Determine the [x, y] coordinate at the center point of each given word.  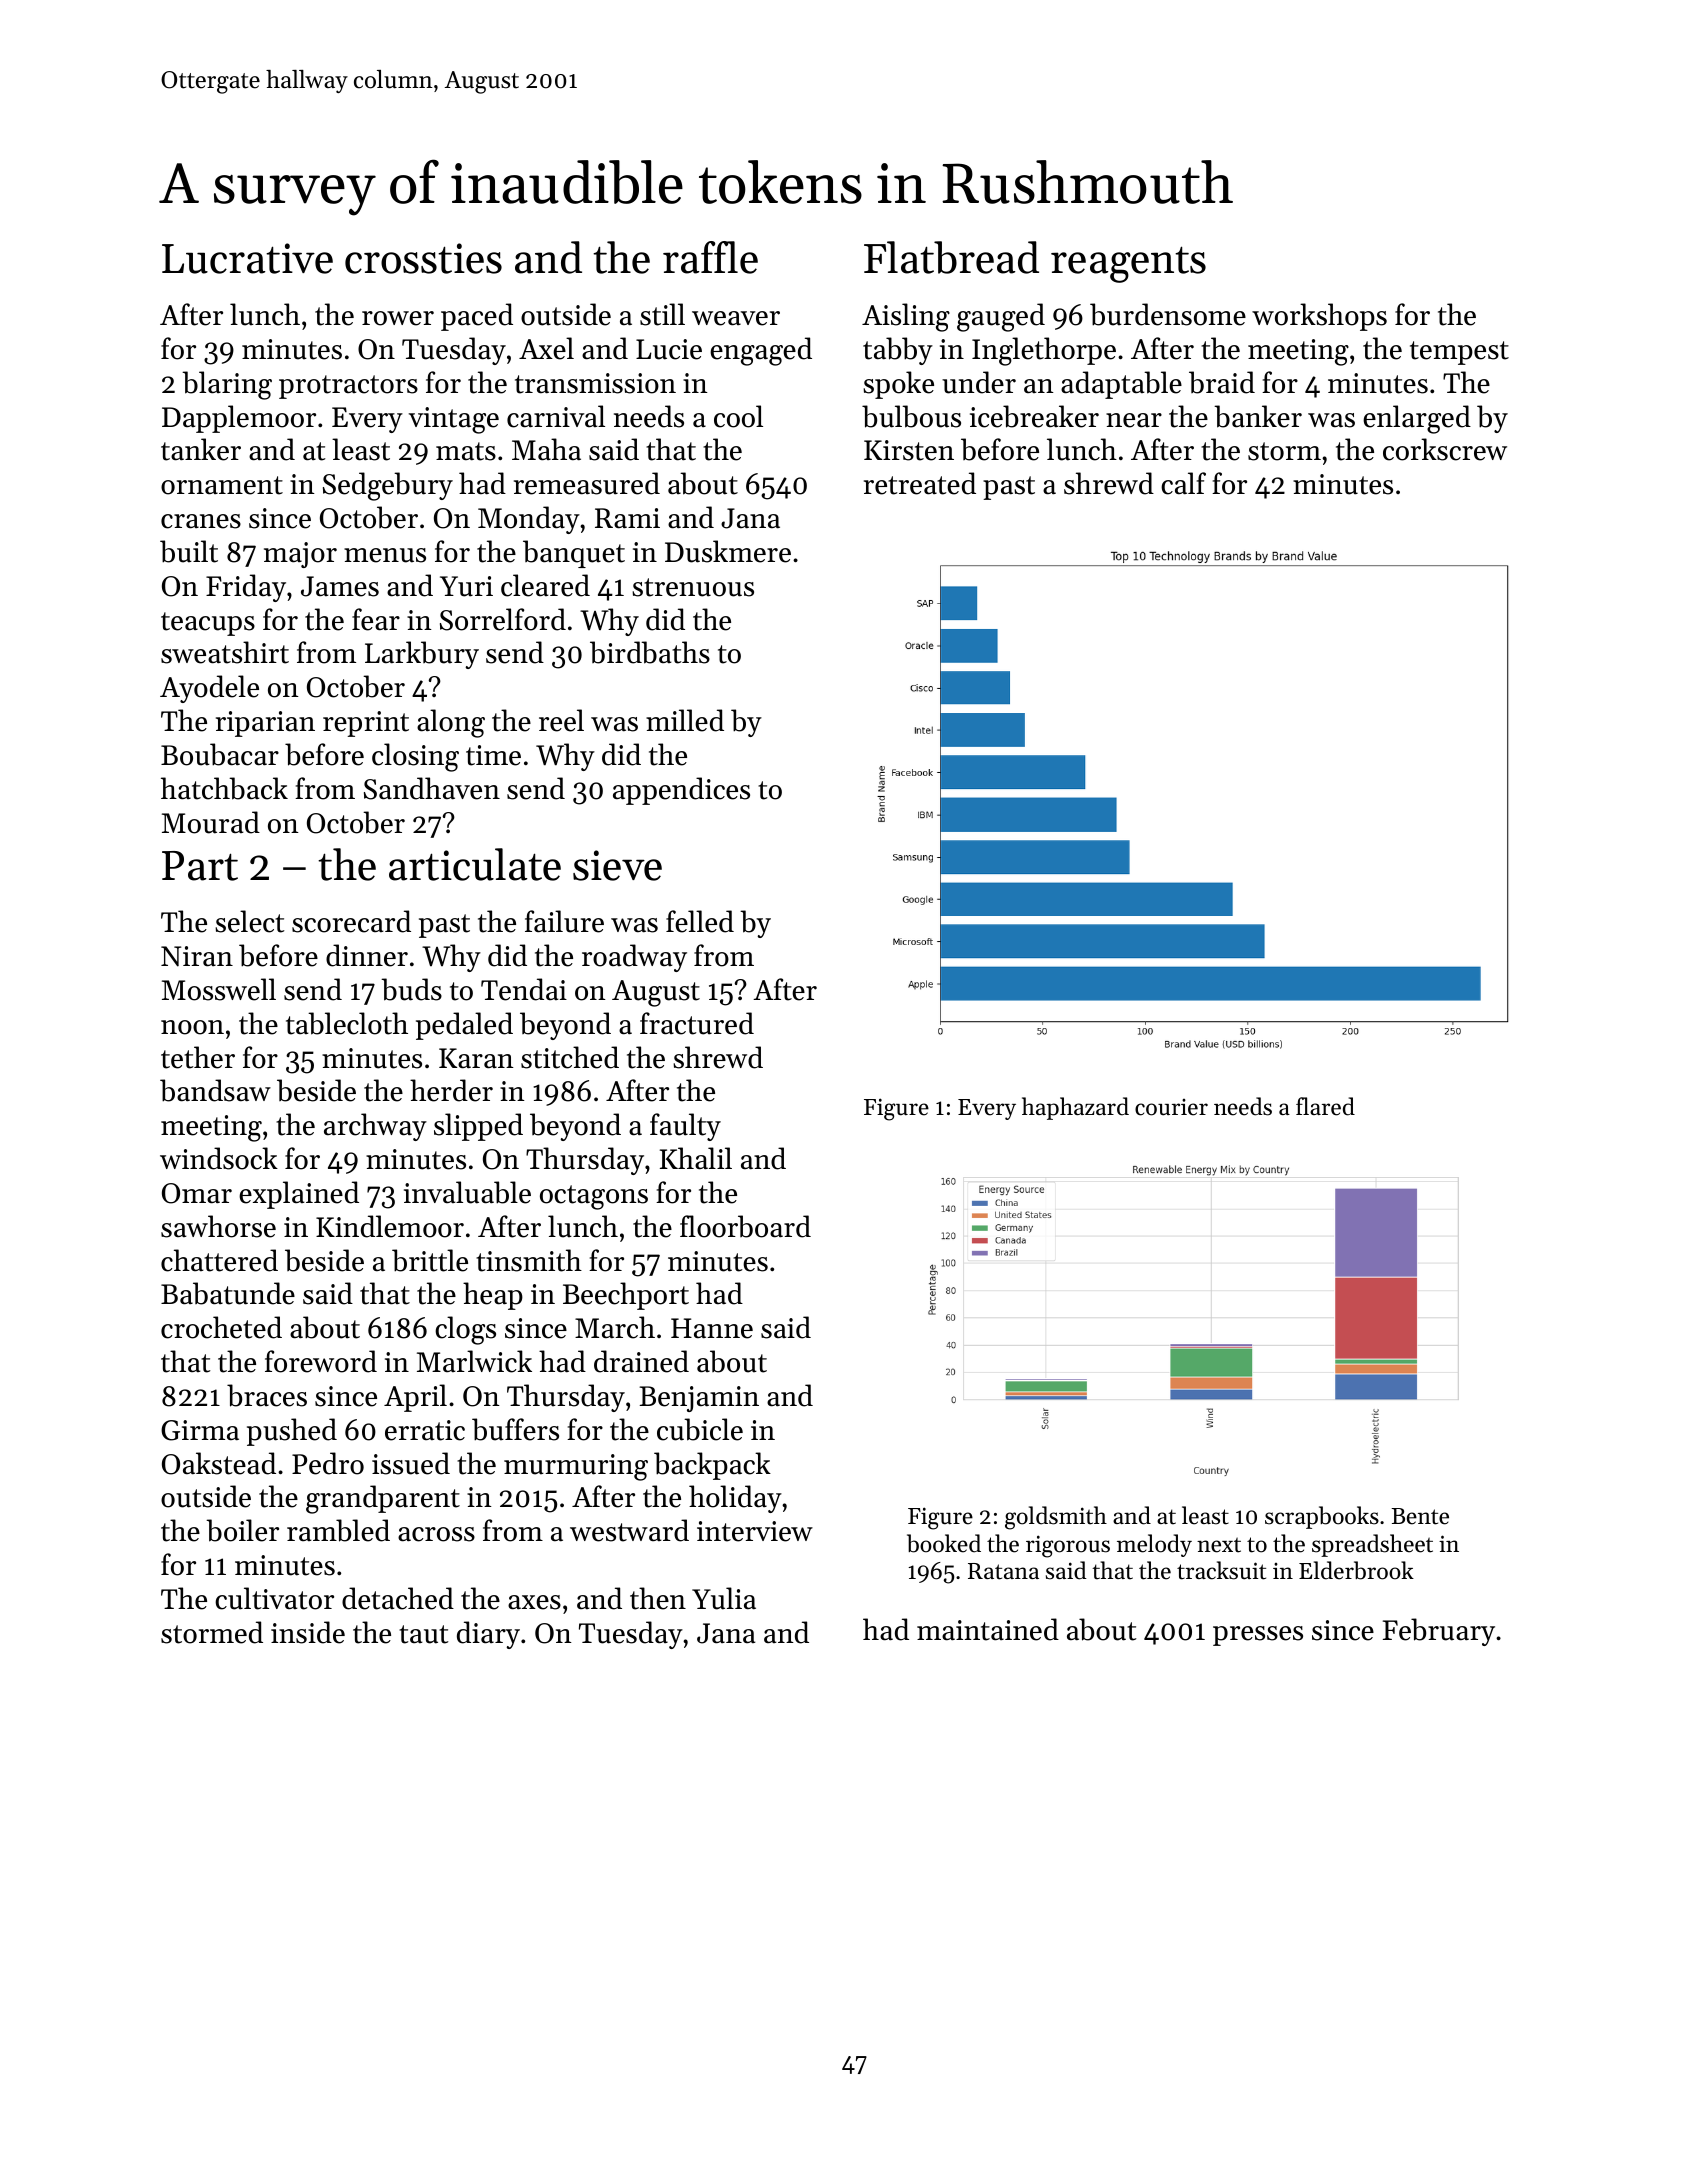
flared [1325, 1106]
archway [375, 1127]
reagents [1128, 264]
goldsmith [1056, 1518]
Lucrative [247, 258]
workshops [1319, 317]
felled [700, 921]
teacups [208, 624]
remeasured [587, 483]
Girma [200, 1430]
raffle [710, 257]
